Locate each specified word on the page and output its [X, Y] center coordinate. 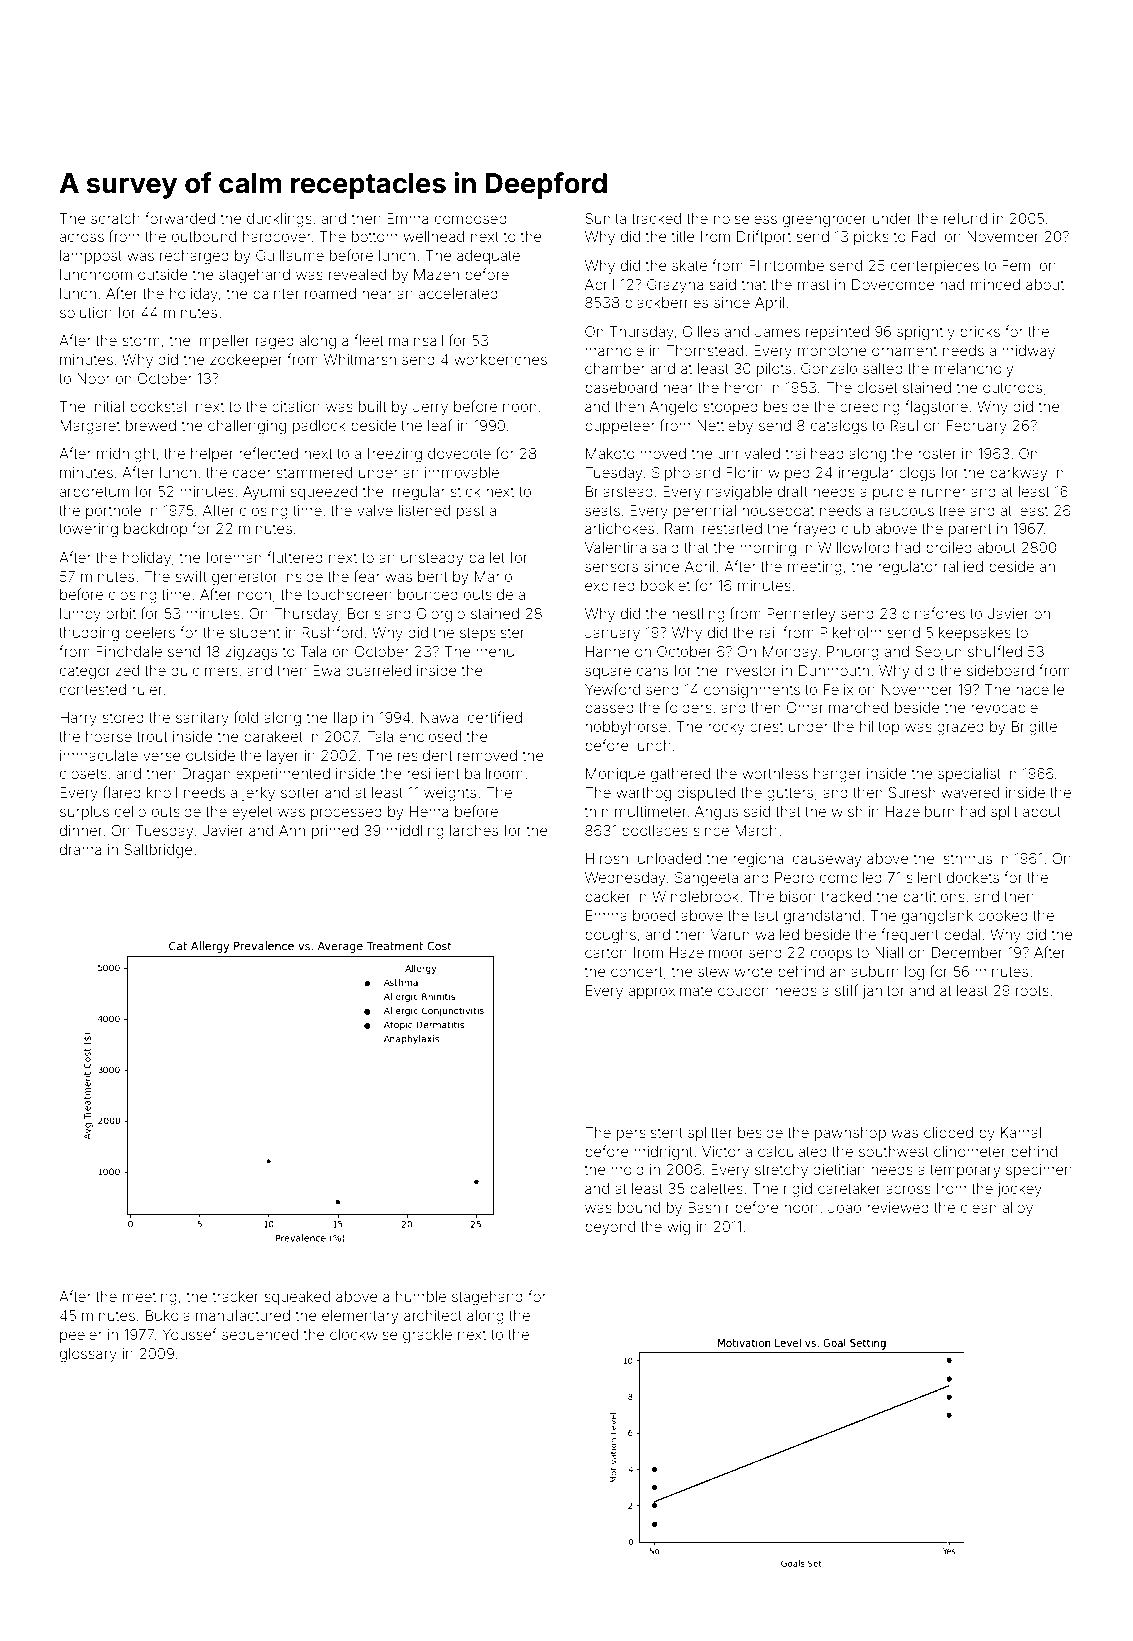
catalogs [839, 427]
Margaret [90, 427]
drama [80, 849]
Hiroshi [609, 858]
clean [979, 1207]
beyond [610, 1228]
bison [798, 896]
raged [275, 342]
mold [627, 1169]
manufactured [243, 1315]
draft [793, 491]
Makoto [610, 453]
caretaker [849, 1188]
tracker [236, 1296]
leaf [440, 425]
